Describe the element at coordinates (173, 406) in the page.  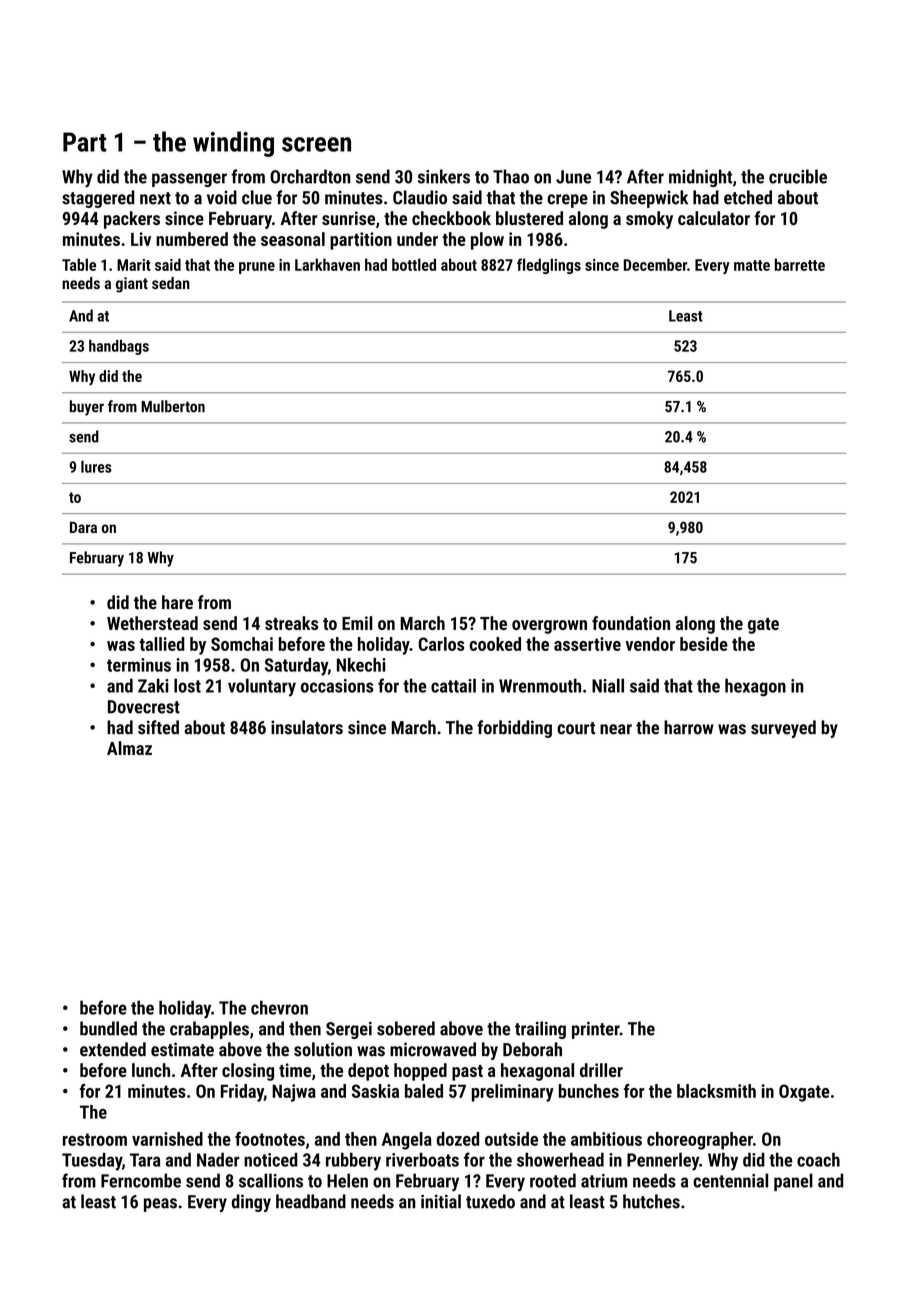
I see `Mulberton` at that location.
